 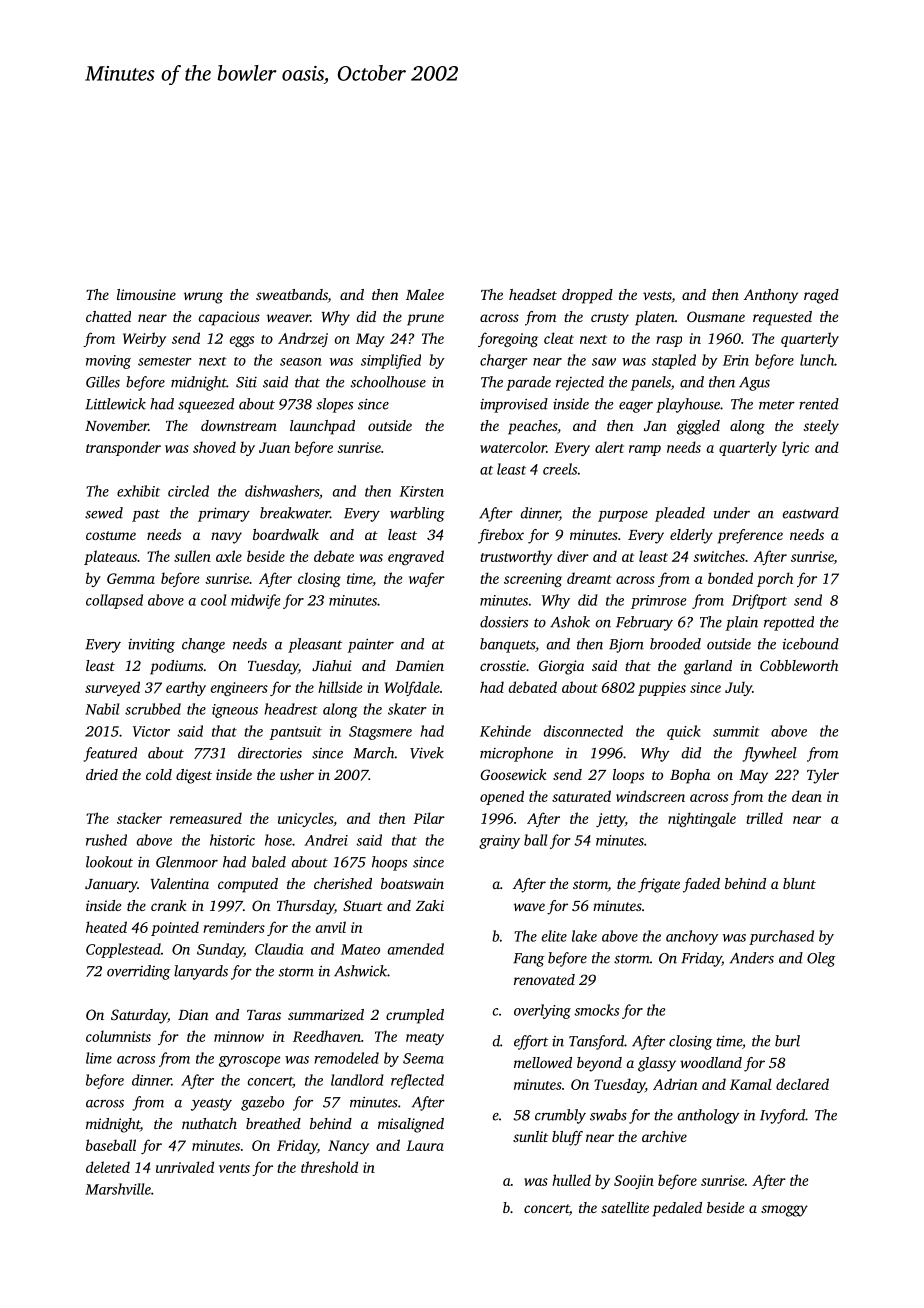 What do you see at coordinates (645, 450) in the page?
I see `ramp` at bounding box center [645, 450].
